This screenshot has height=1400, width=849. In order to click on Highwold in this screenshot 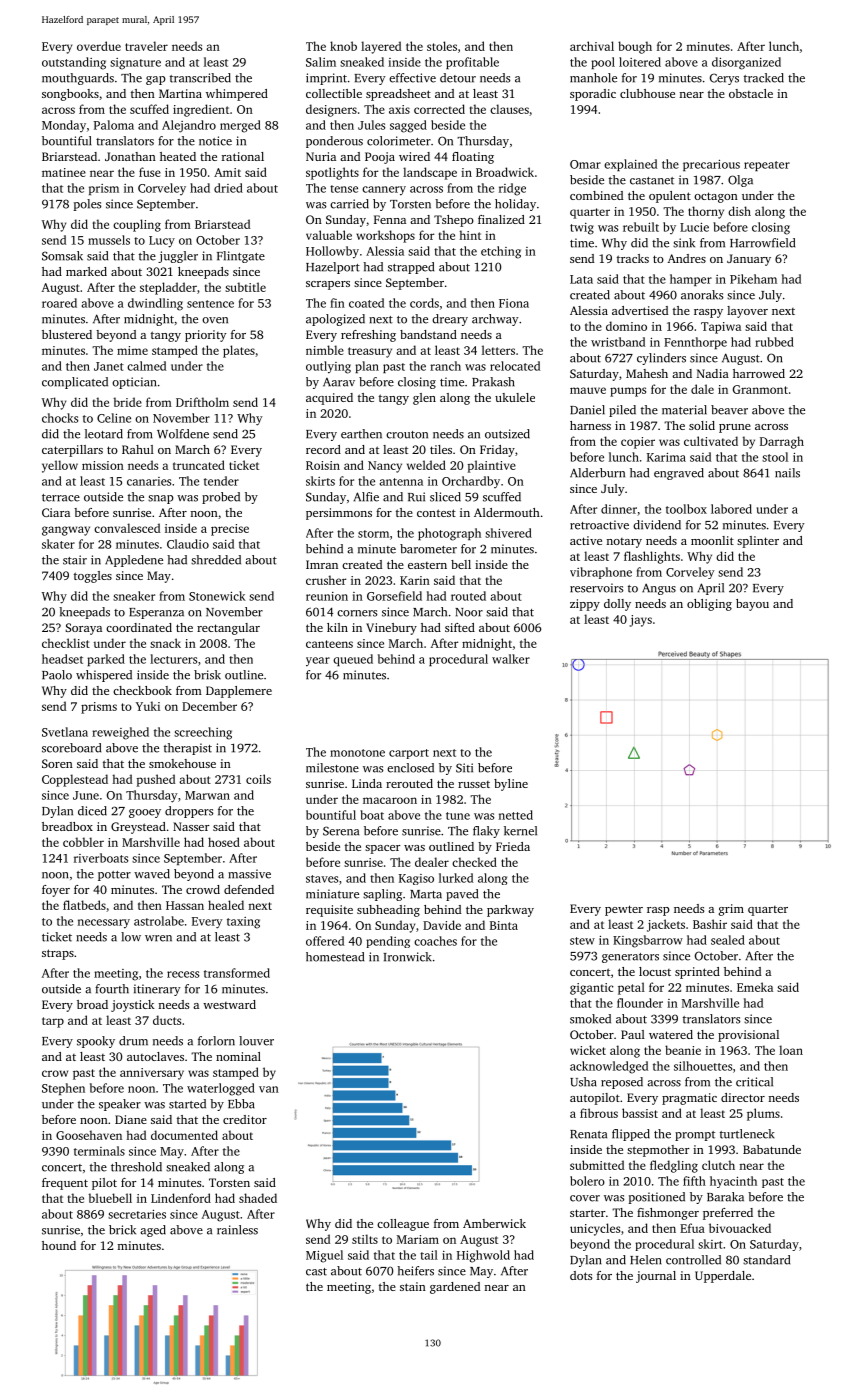, I will do `click(483, 1256)`.
